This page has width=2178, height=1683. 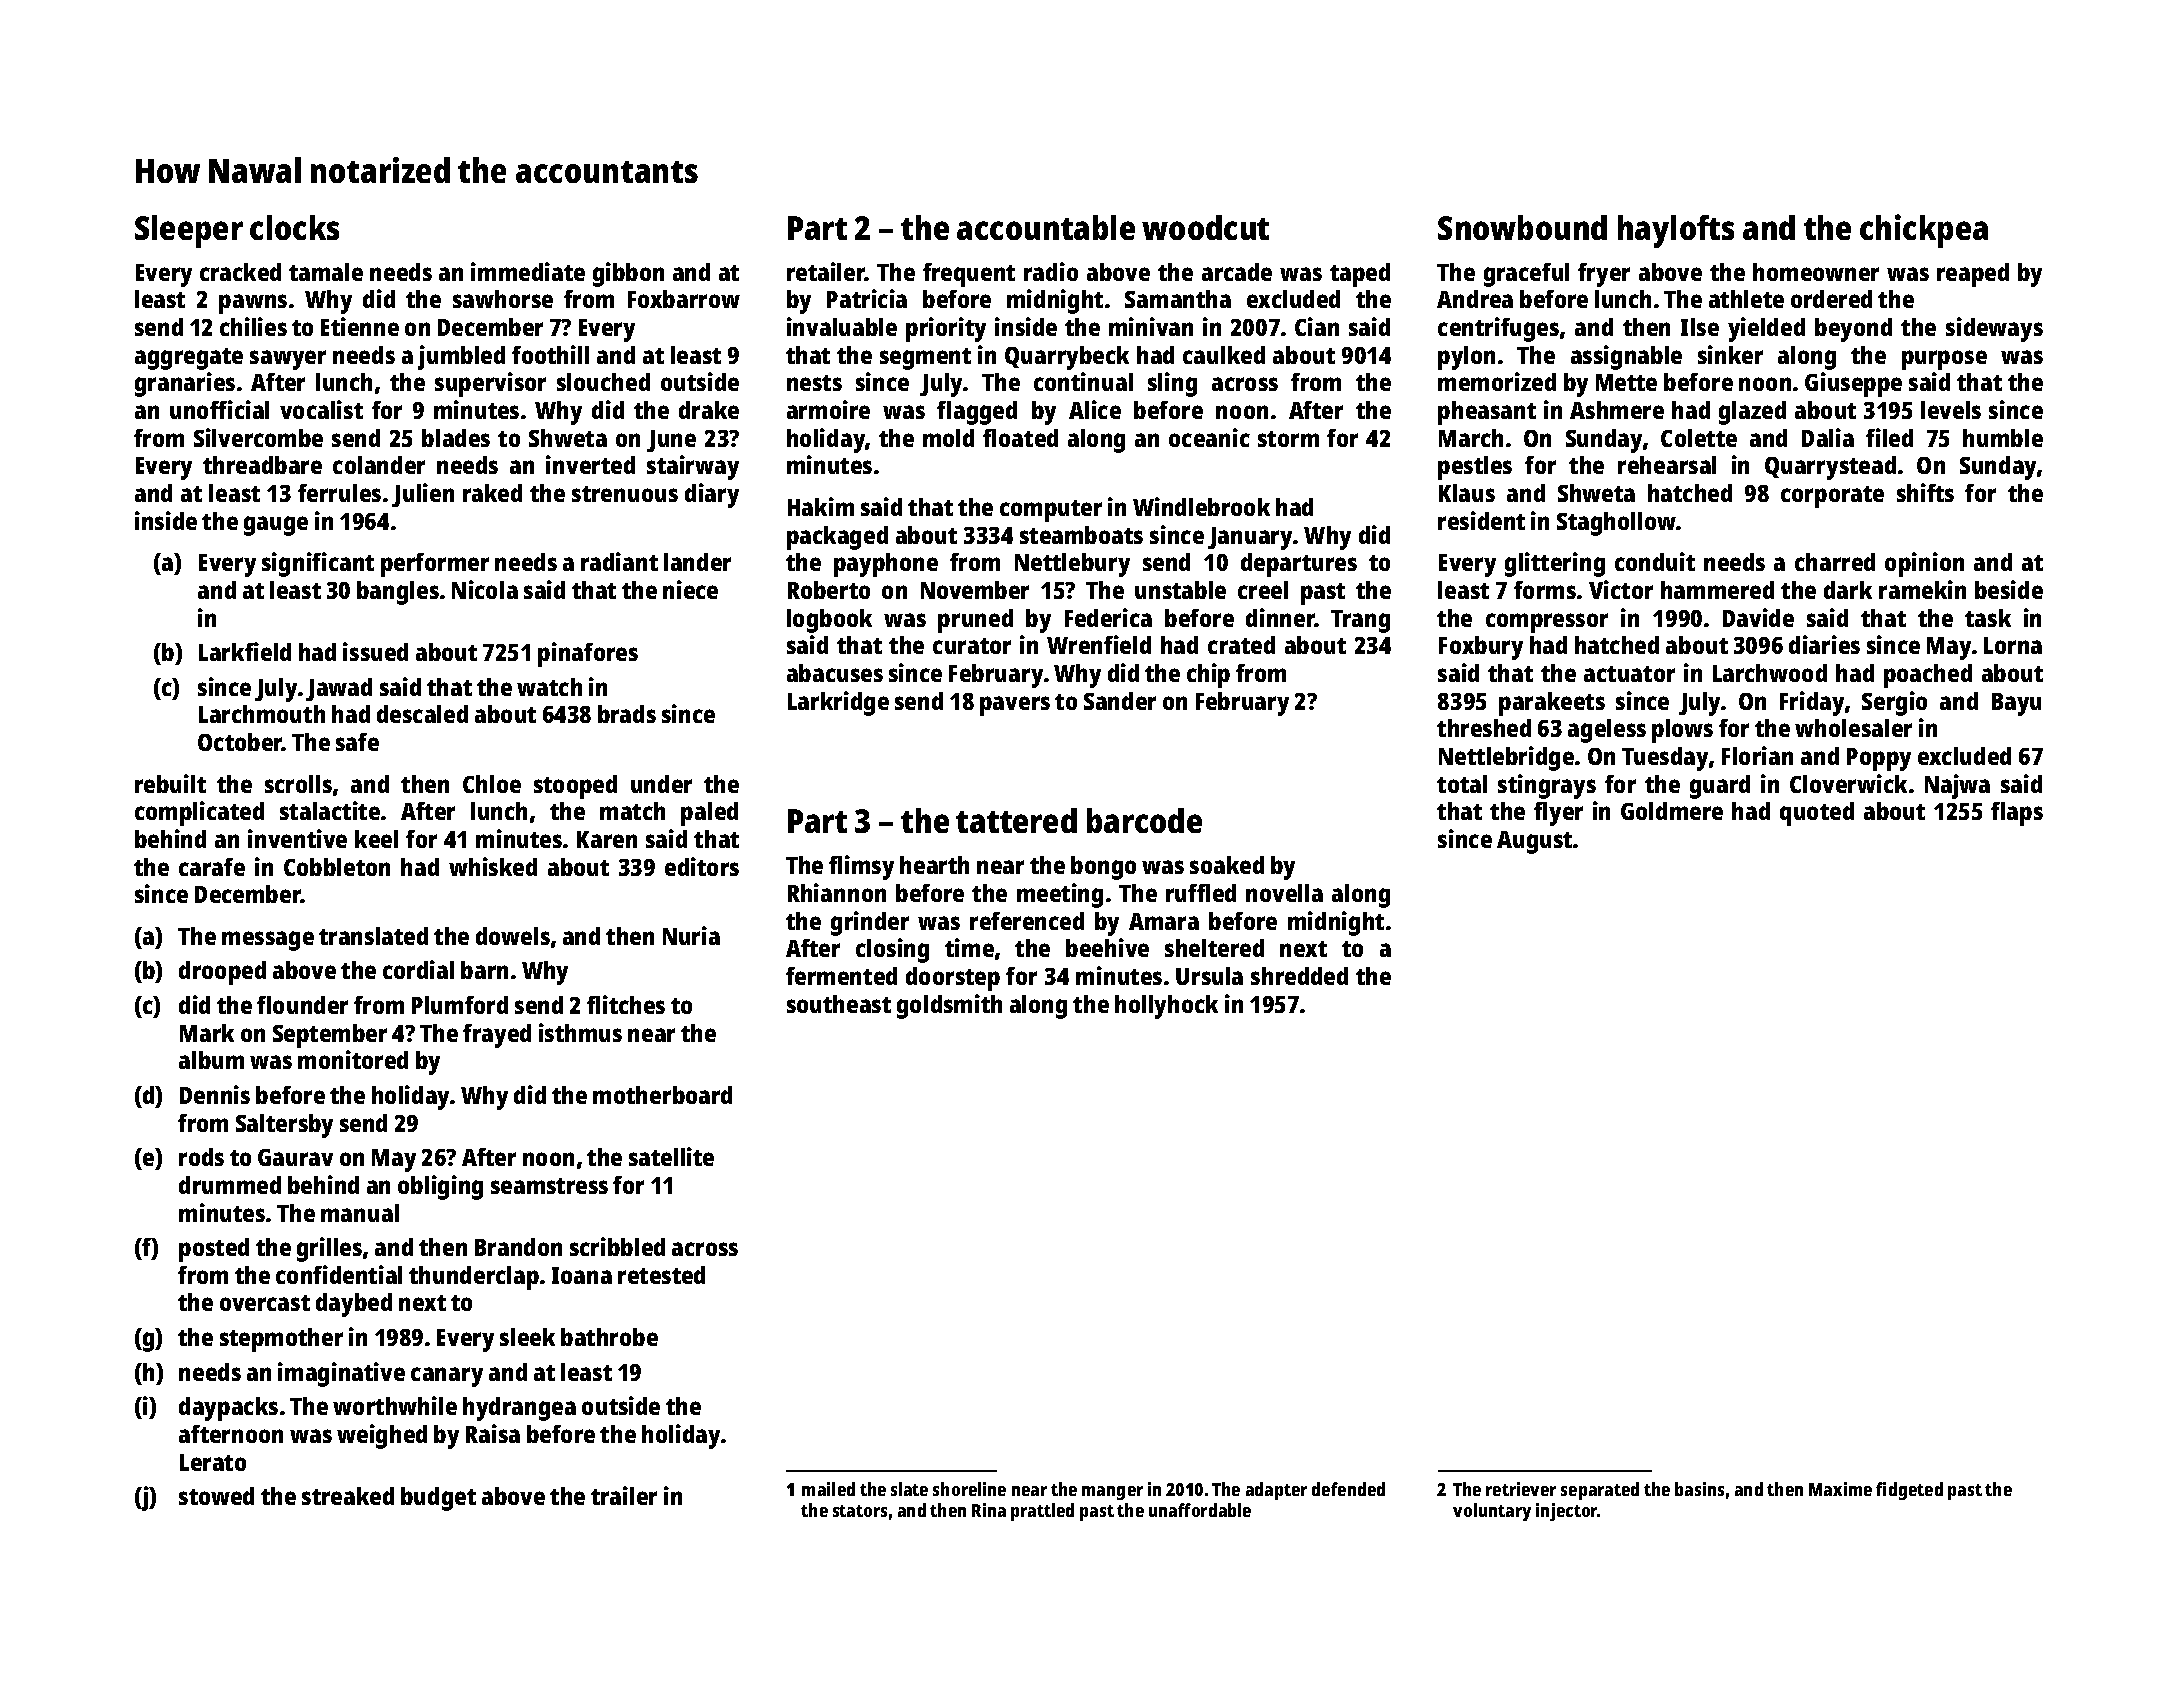 I want to click on rehearsal, so click(x=1667, y=465).
